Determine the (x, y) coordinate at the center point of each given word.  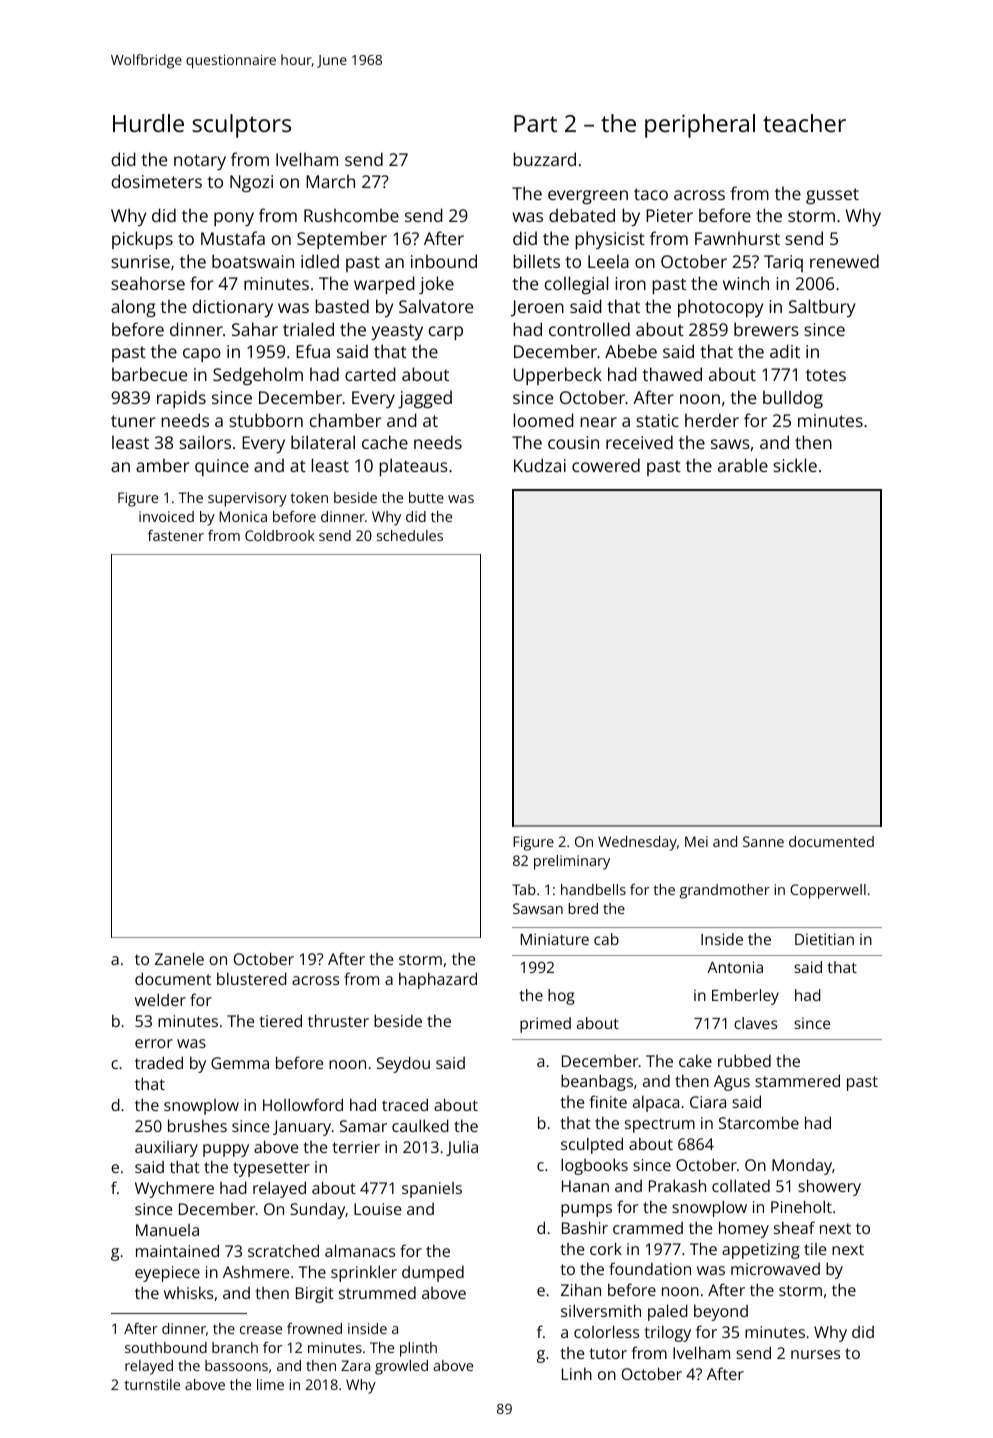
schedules (410, 535)
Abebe (631, 351)
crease (261, 1330)
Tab (524, 889)
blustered (252, 978)
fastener (176, 535)
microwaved (775, 1269)
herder (712, 420)
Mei (696, 841)
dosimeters (156, 181)
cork (606, 1248)
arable (743, 465)
